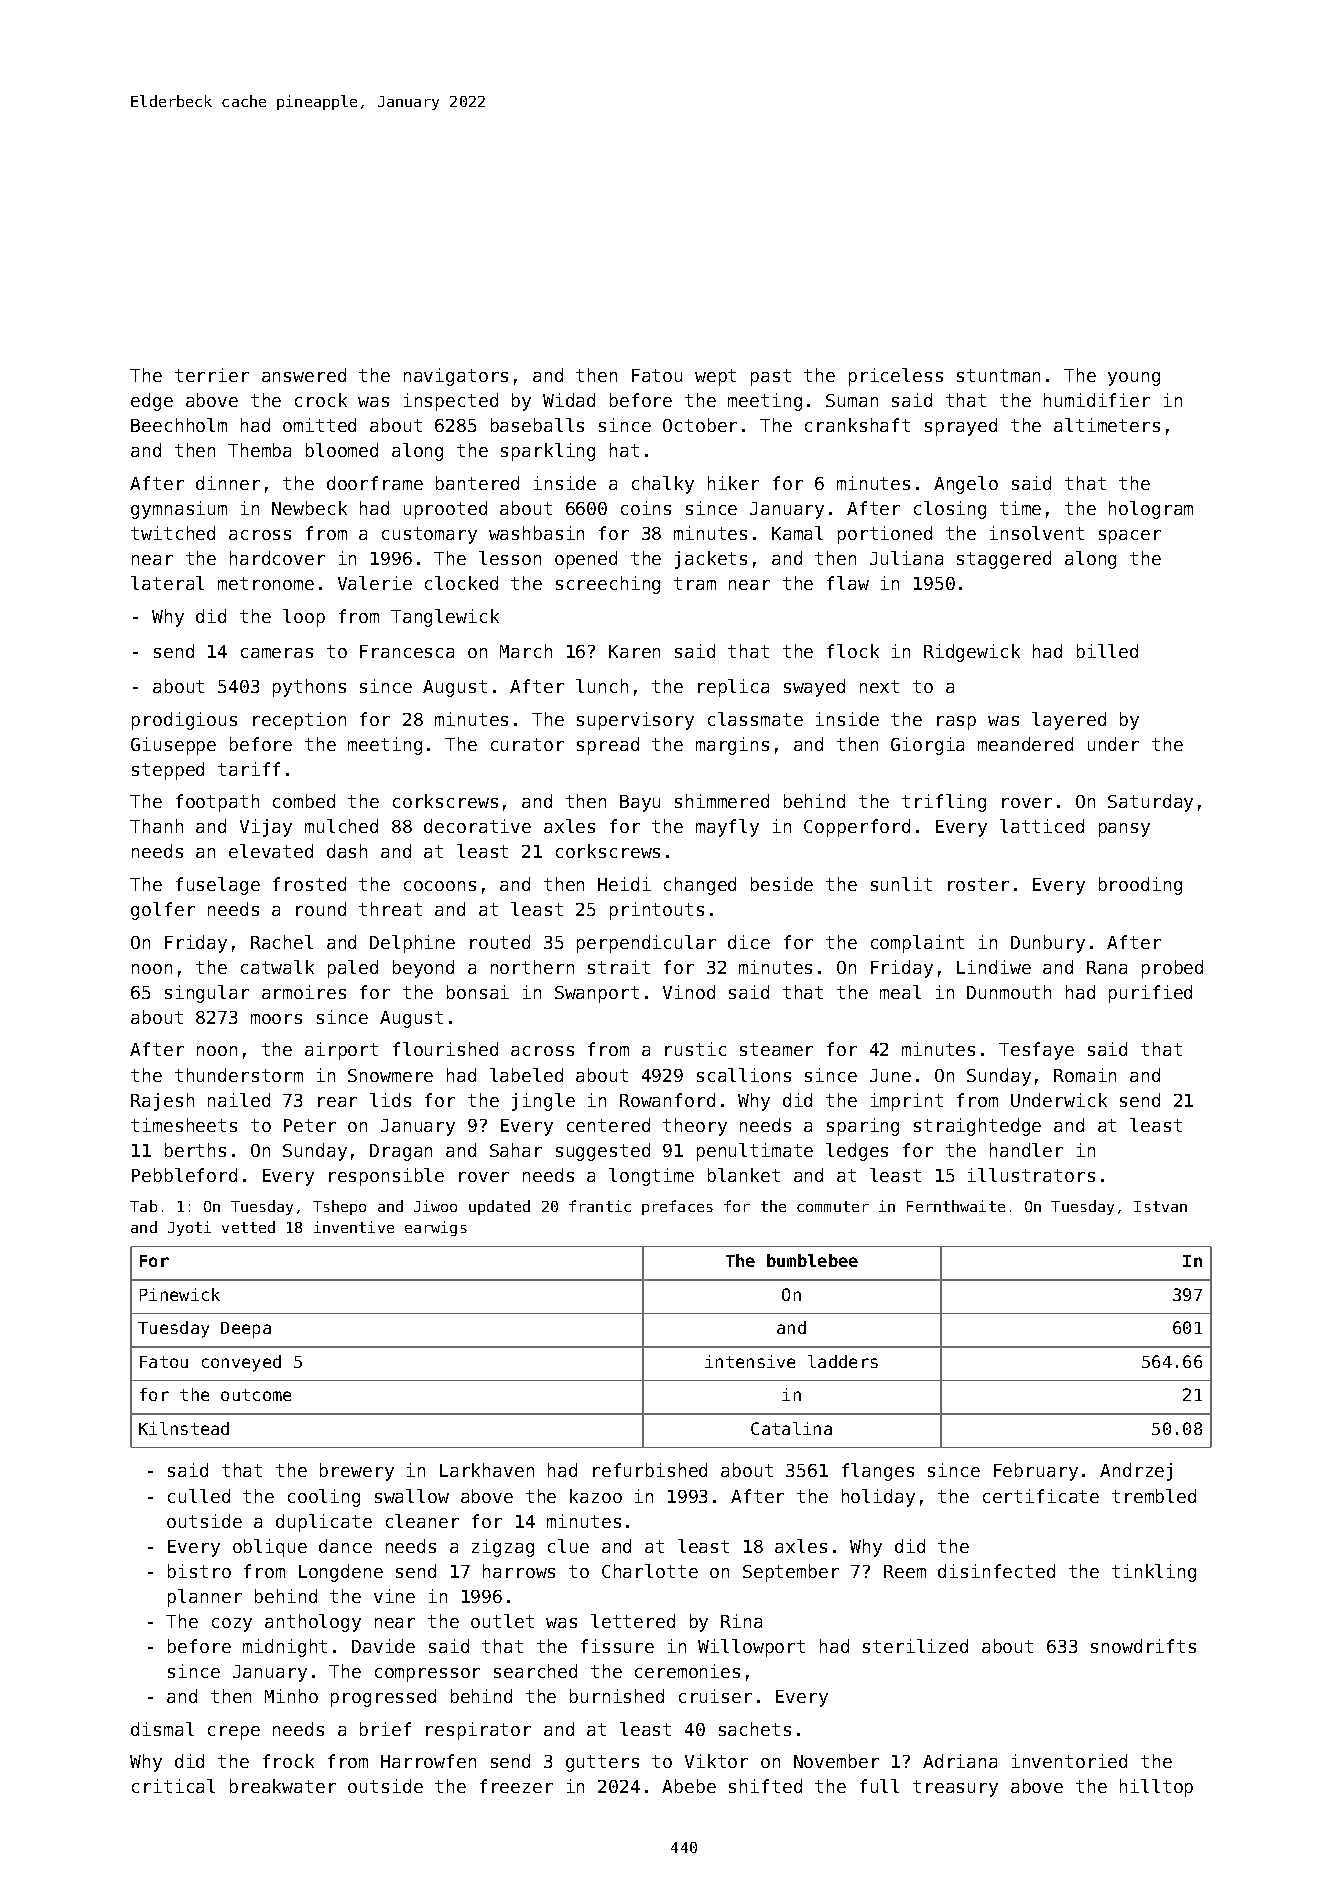 The width and height of the page is (1342, 1898). Describe the element at coordinates (750, 1361) in the page. I see `intensive` at that location.
